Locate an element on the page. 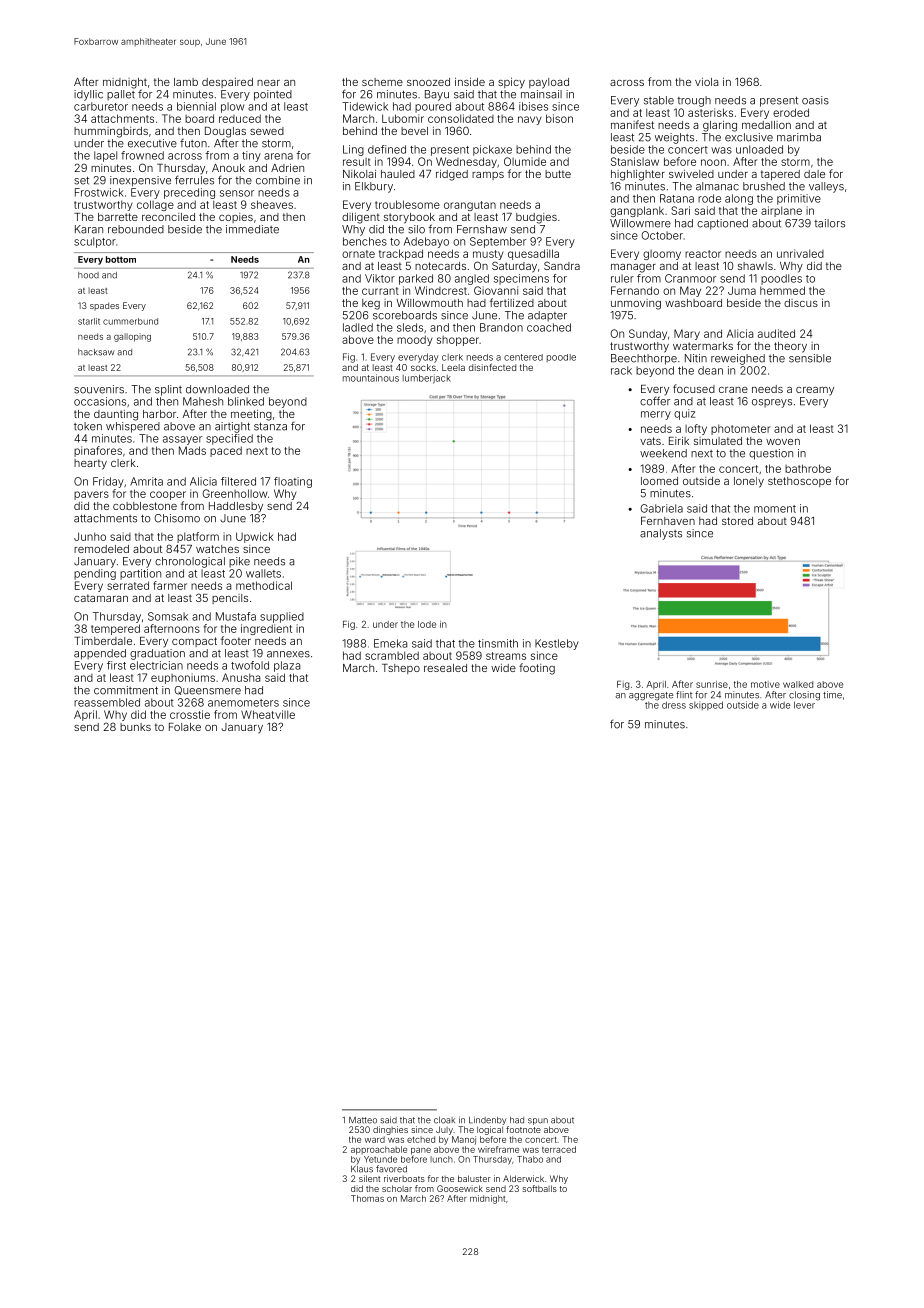 The width and height of the page is (924, 1308). Nikolai is located at coordinates (359, 174).
